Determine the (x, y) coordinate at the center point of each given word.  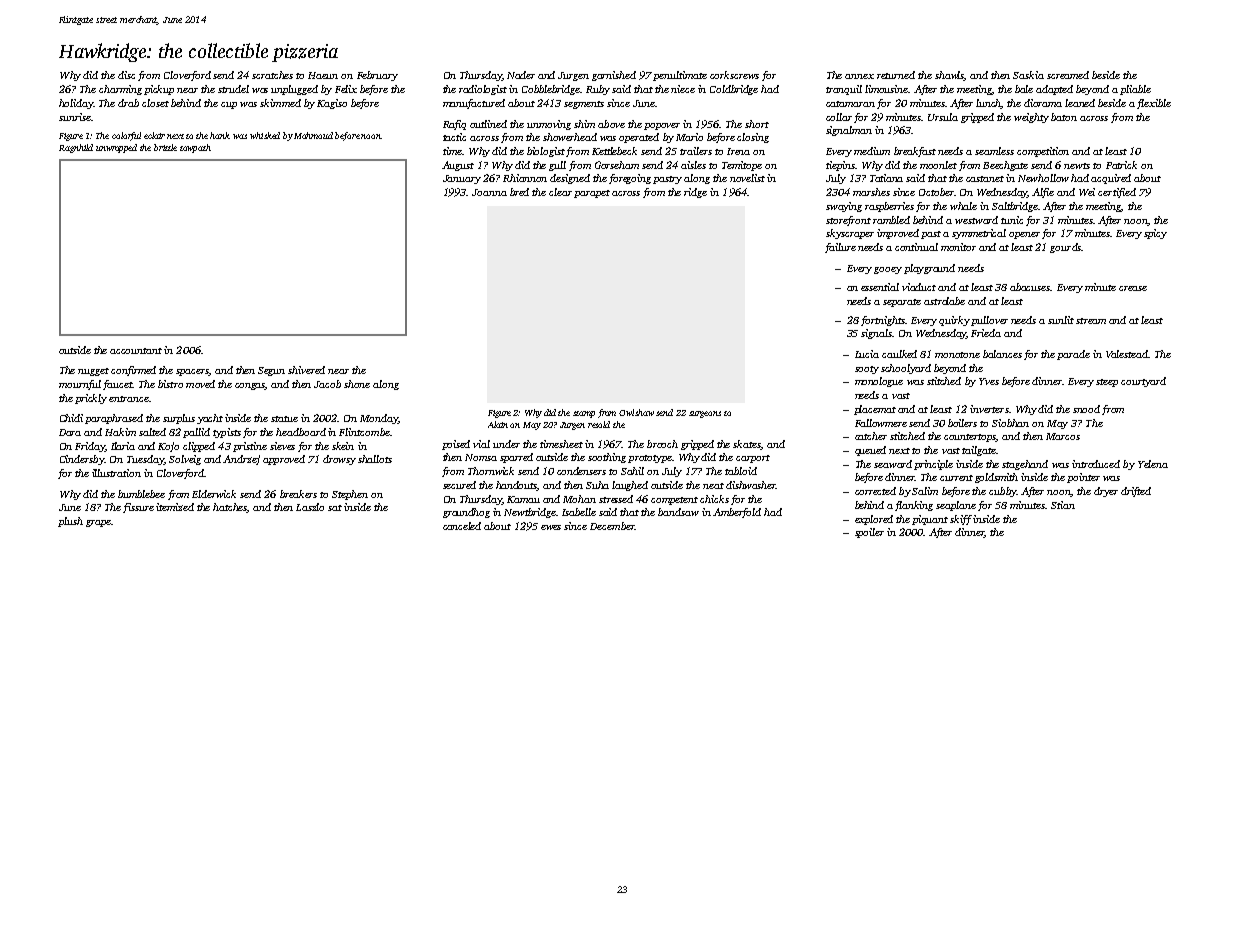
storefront (848, 221)
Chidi (71, 418)
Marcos (1063, 436)
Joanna (489, 192)
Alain (498, 424)
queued (870, 451)
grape (98, 523)
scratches (272, 75)
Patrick (1121, 165)
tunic (1012, 220)
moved (200, 384)
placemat (875, 410)
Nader (521, 75)
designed (570, 179)
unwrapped (116, 148)
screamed (1068, 75)
